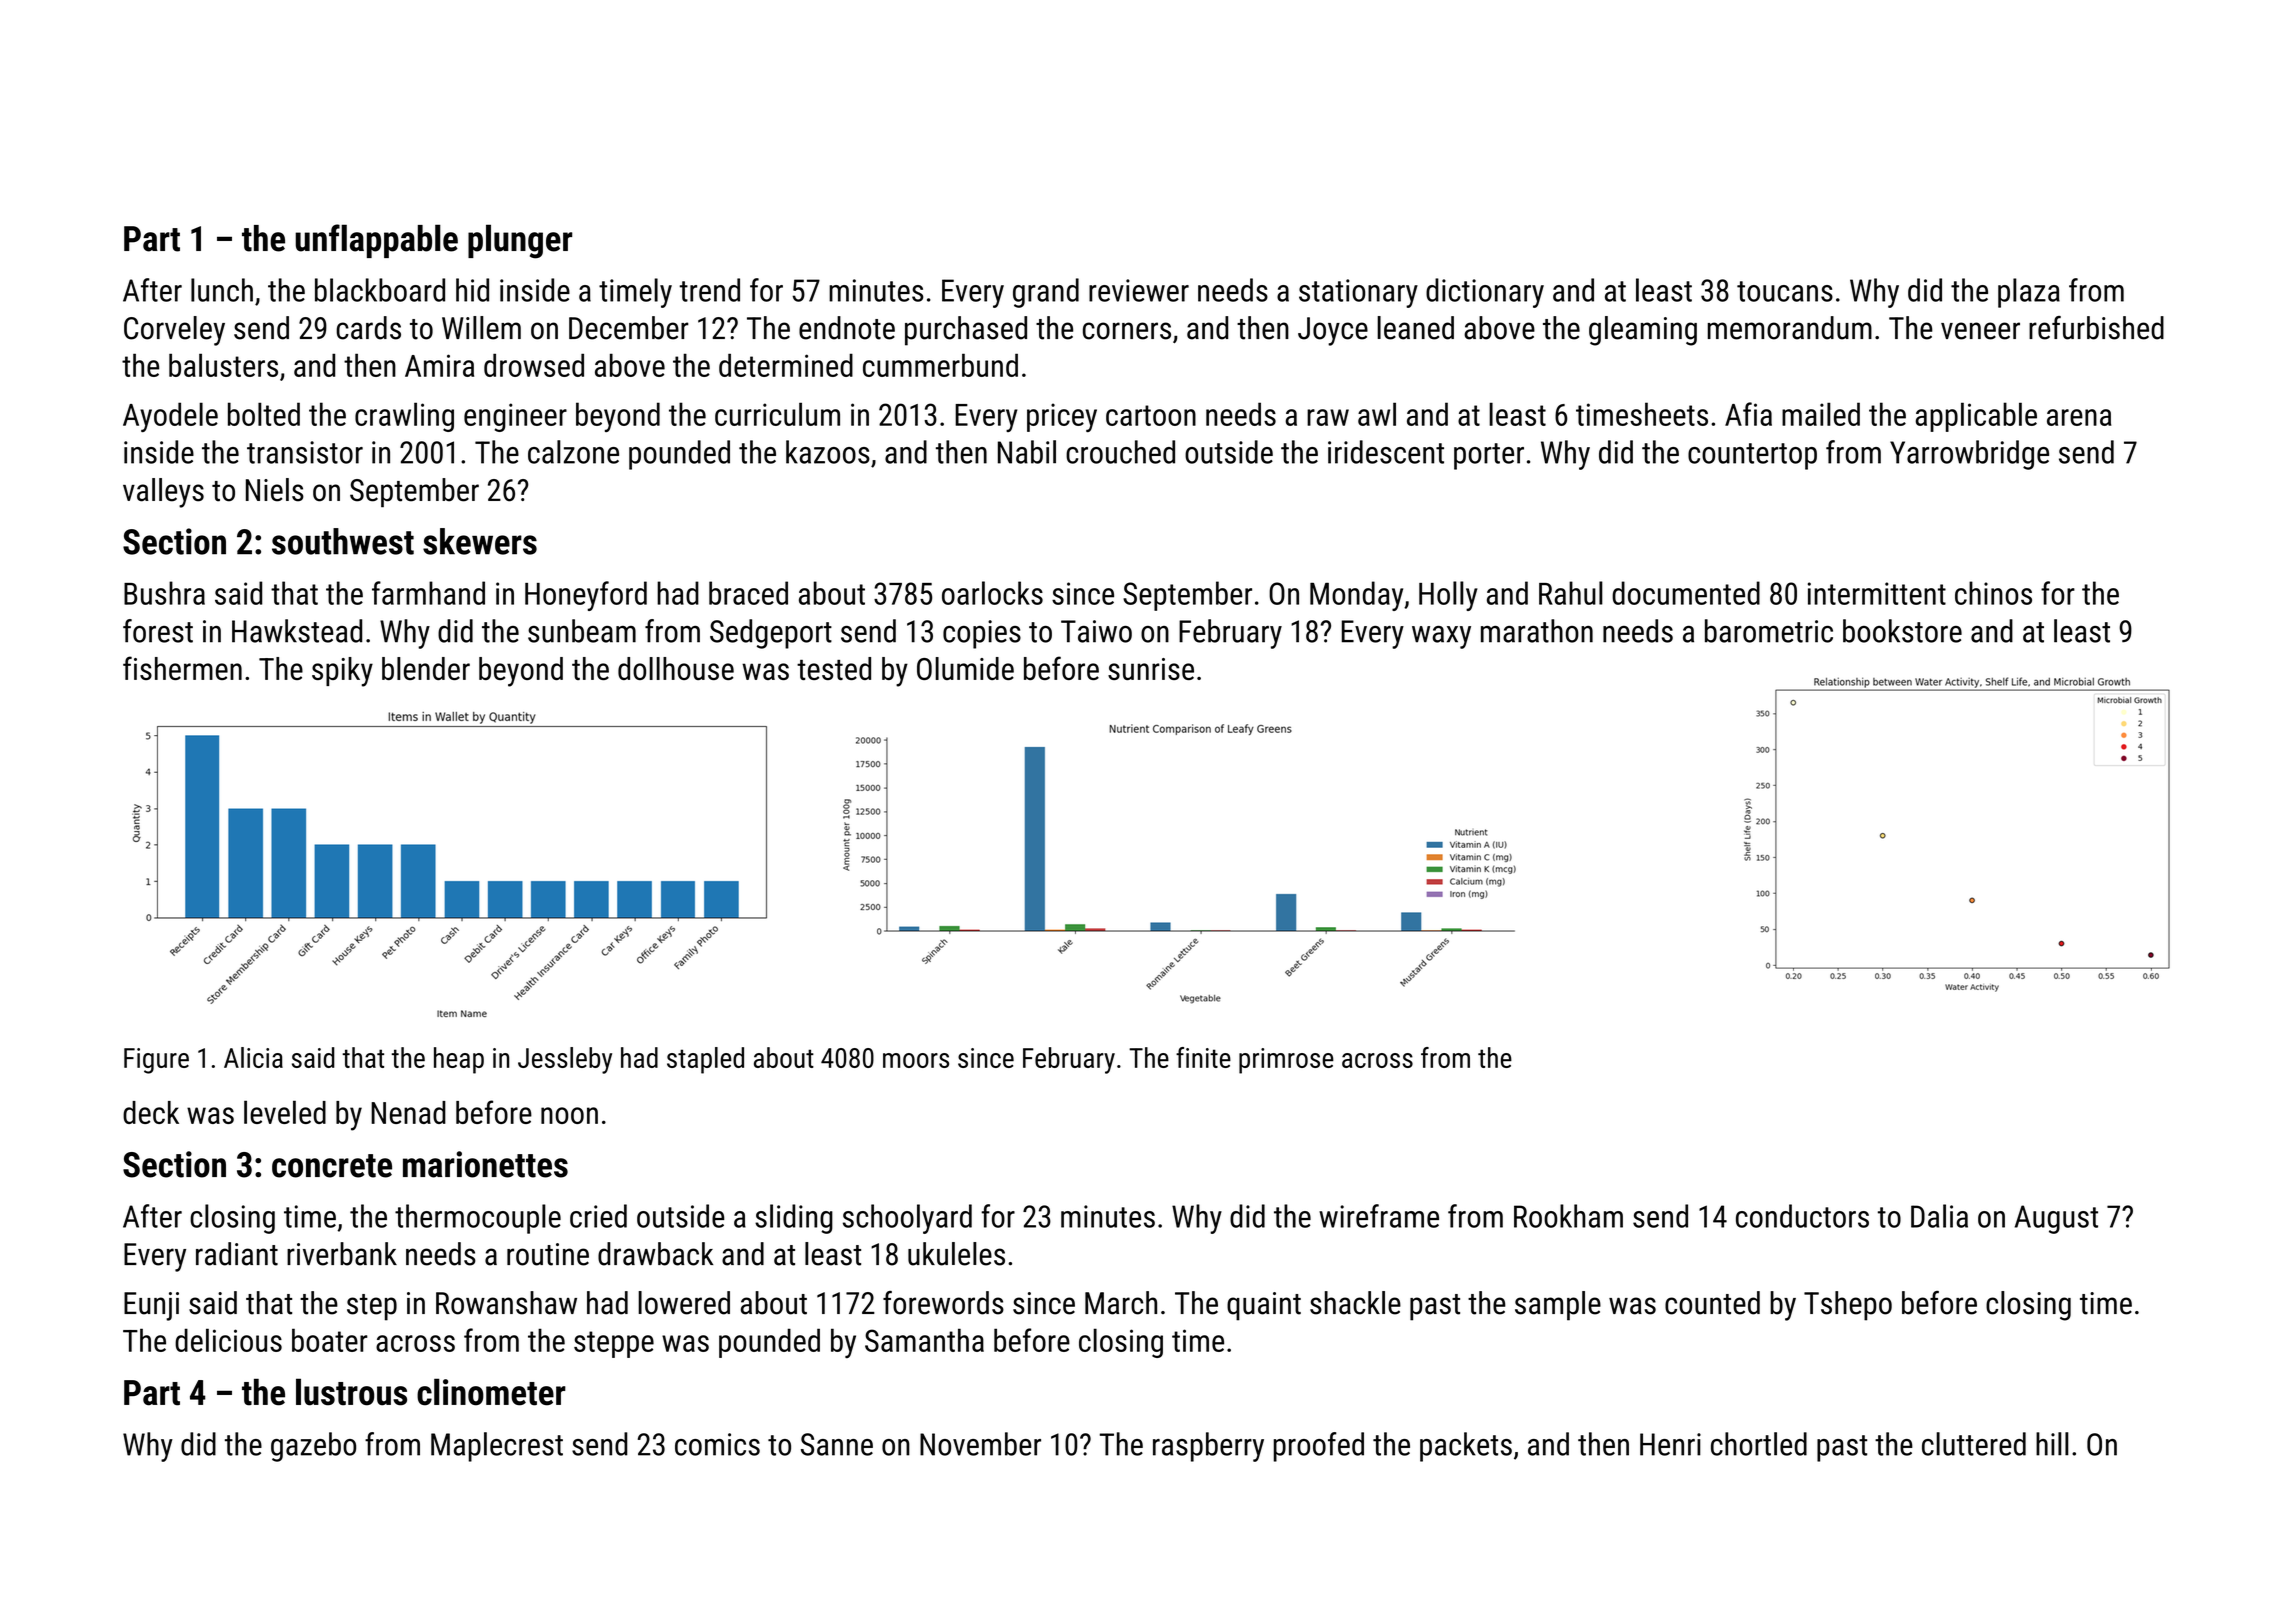 The width and height of the document is (2292, 1620). I want to click on gazebo, so click(313, 1447).
